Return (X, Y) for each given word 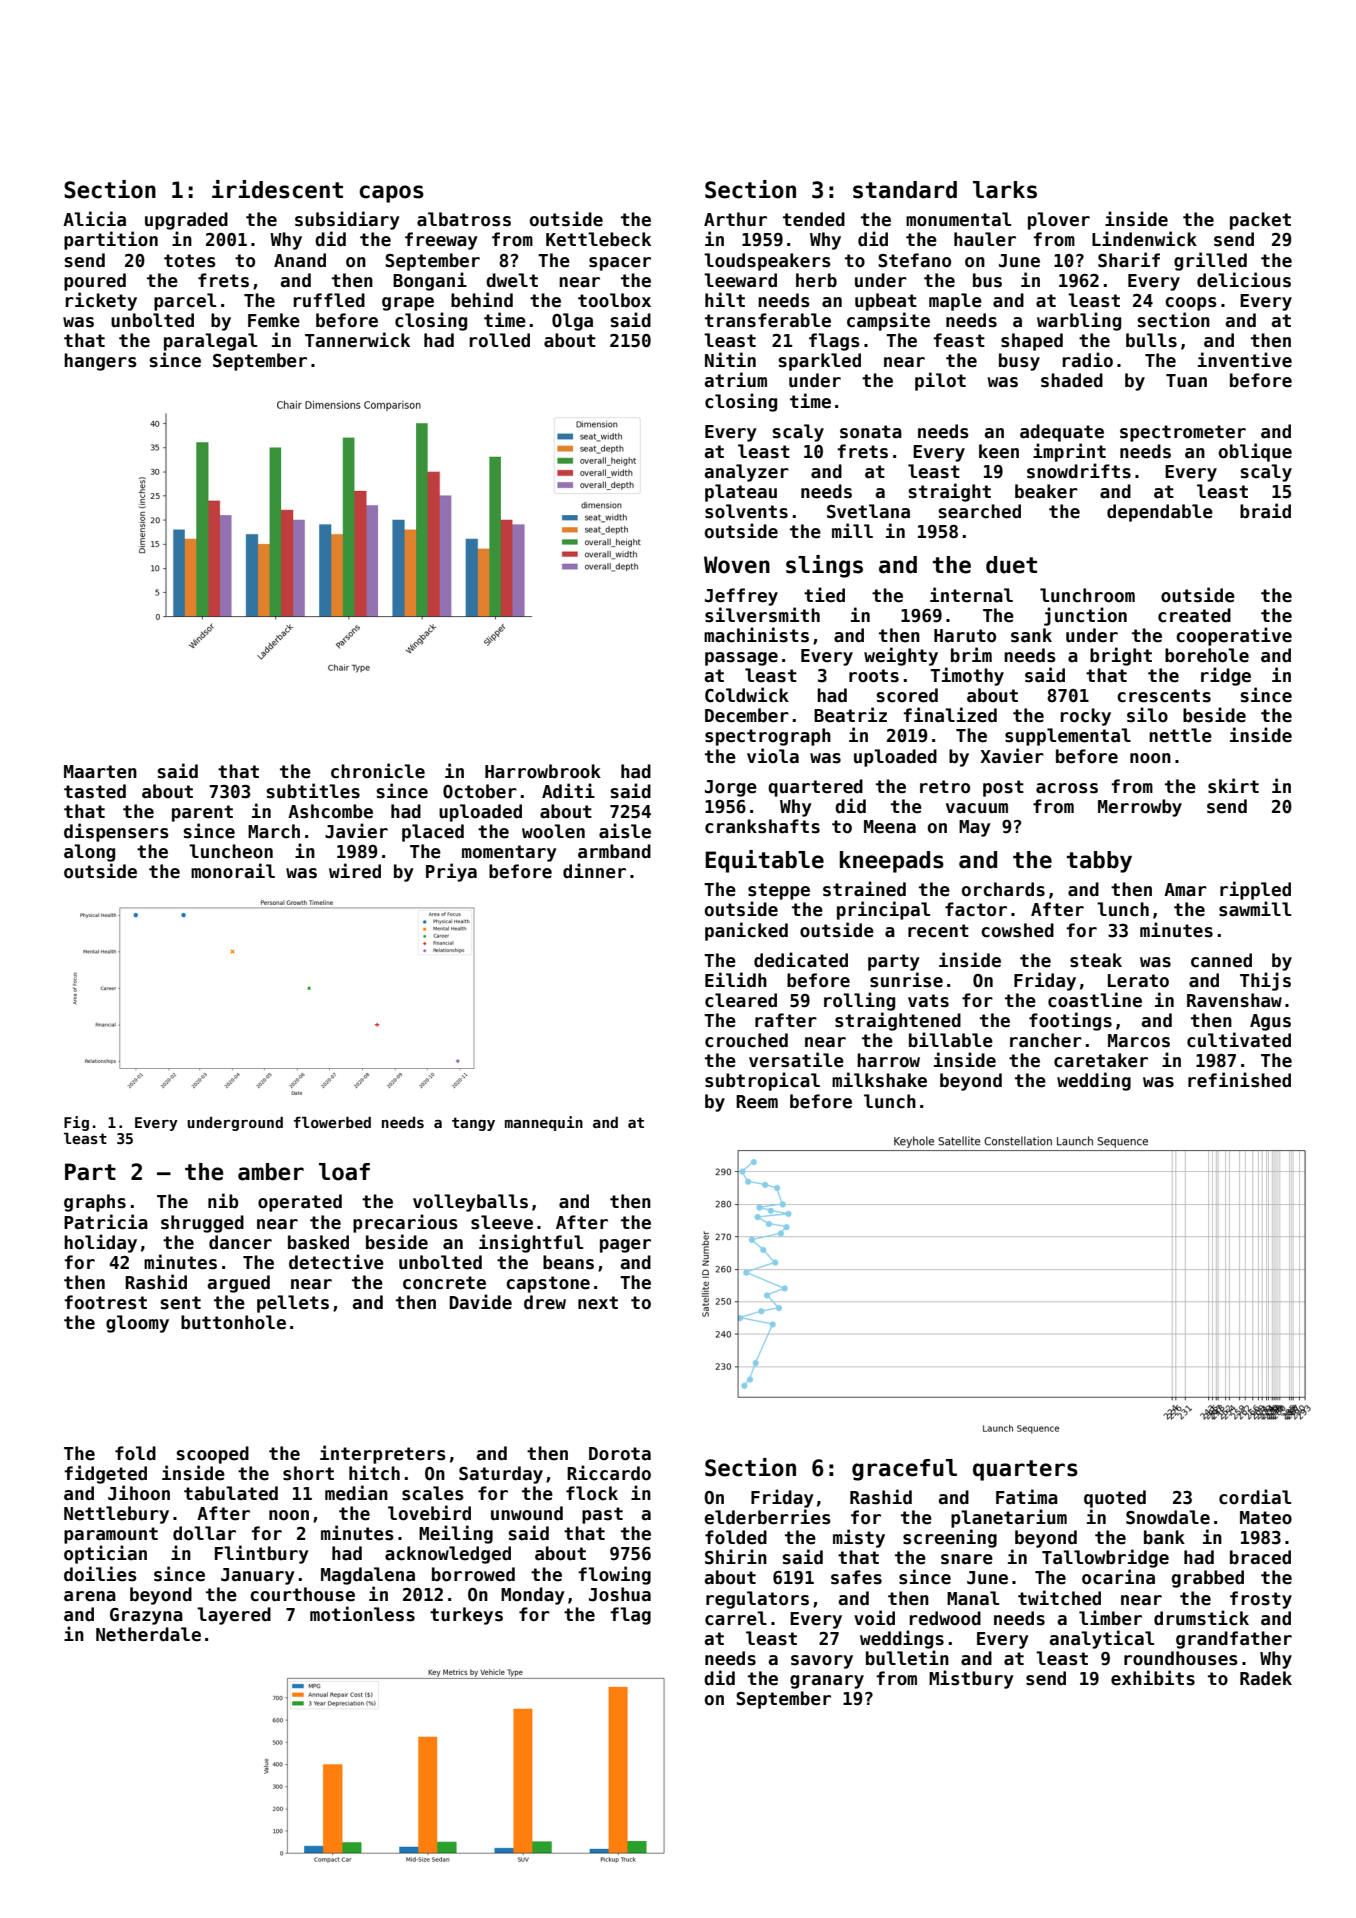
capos (391, 194)
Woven (737, 565)
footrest (105, 1302)
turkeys (466, 1616)
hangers (100, 362)
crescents (1164, 696)
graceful (904, 1470)
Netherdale (148, 1634)
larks (1005, 190)
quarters (1025, 1470)
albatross (464, 219)
